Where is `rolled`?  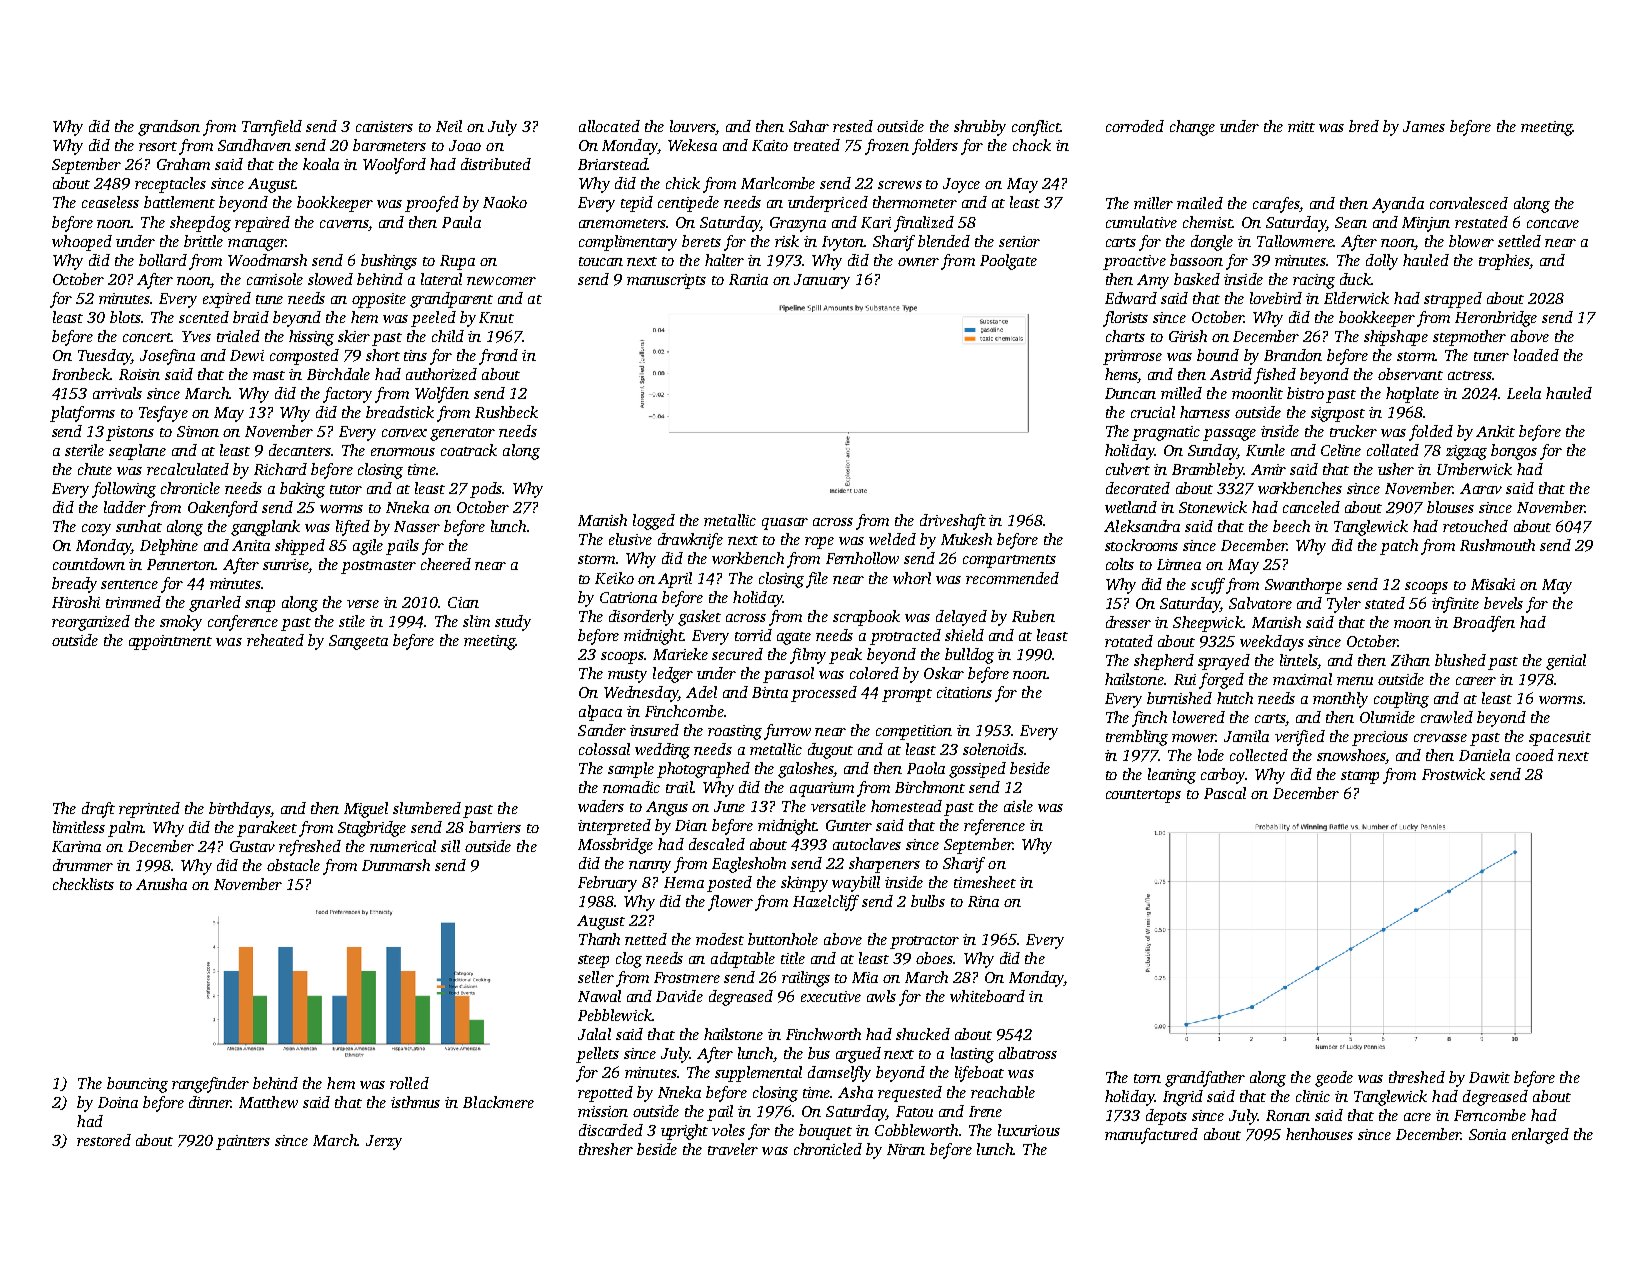
rolled is located at coordinates (409, 1083).
